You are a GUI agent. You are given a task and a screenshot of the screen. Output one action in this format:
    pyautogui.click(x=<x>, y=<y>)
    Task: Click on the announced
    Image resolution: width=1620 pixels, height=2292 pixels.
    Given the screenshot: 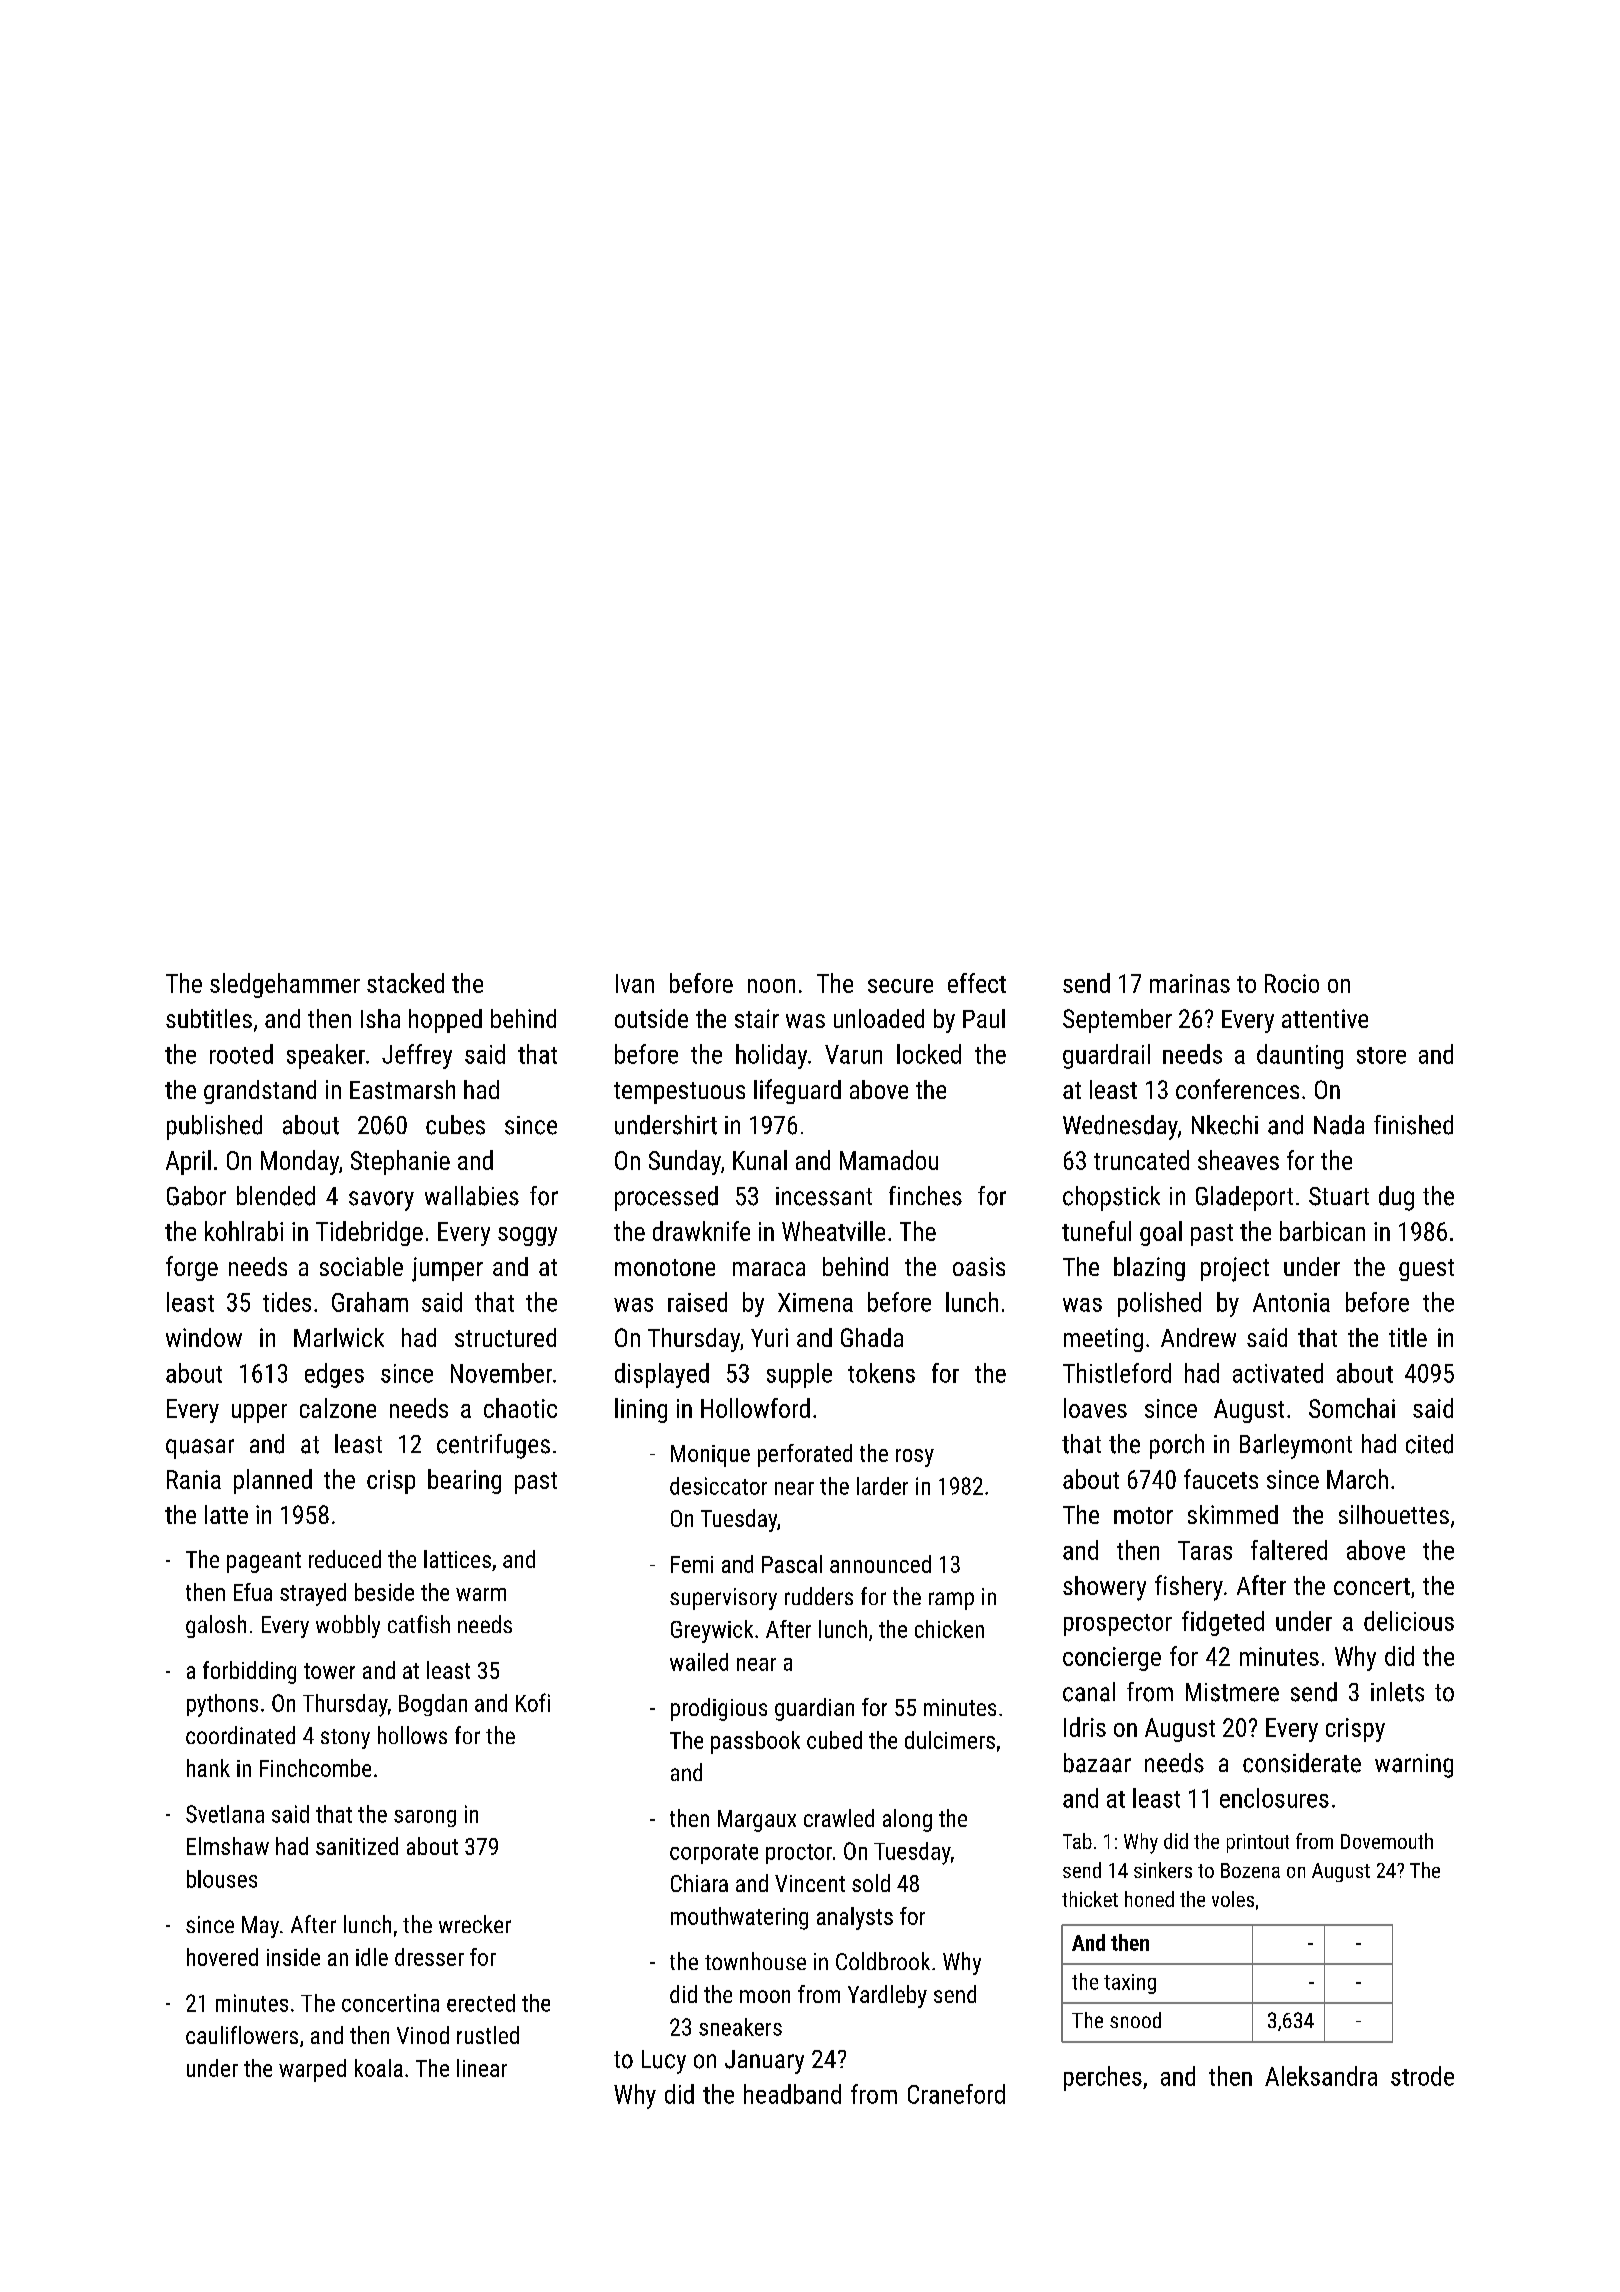 What is the action you would take?
    pyautogui.click(x=880, y=1564)
